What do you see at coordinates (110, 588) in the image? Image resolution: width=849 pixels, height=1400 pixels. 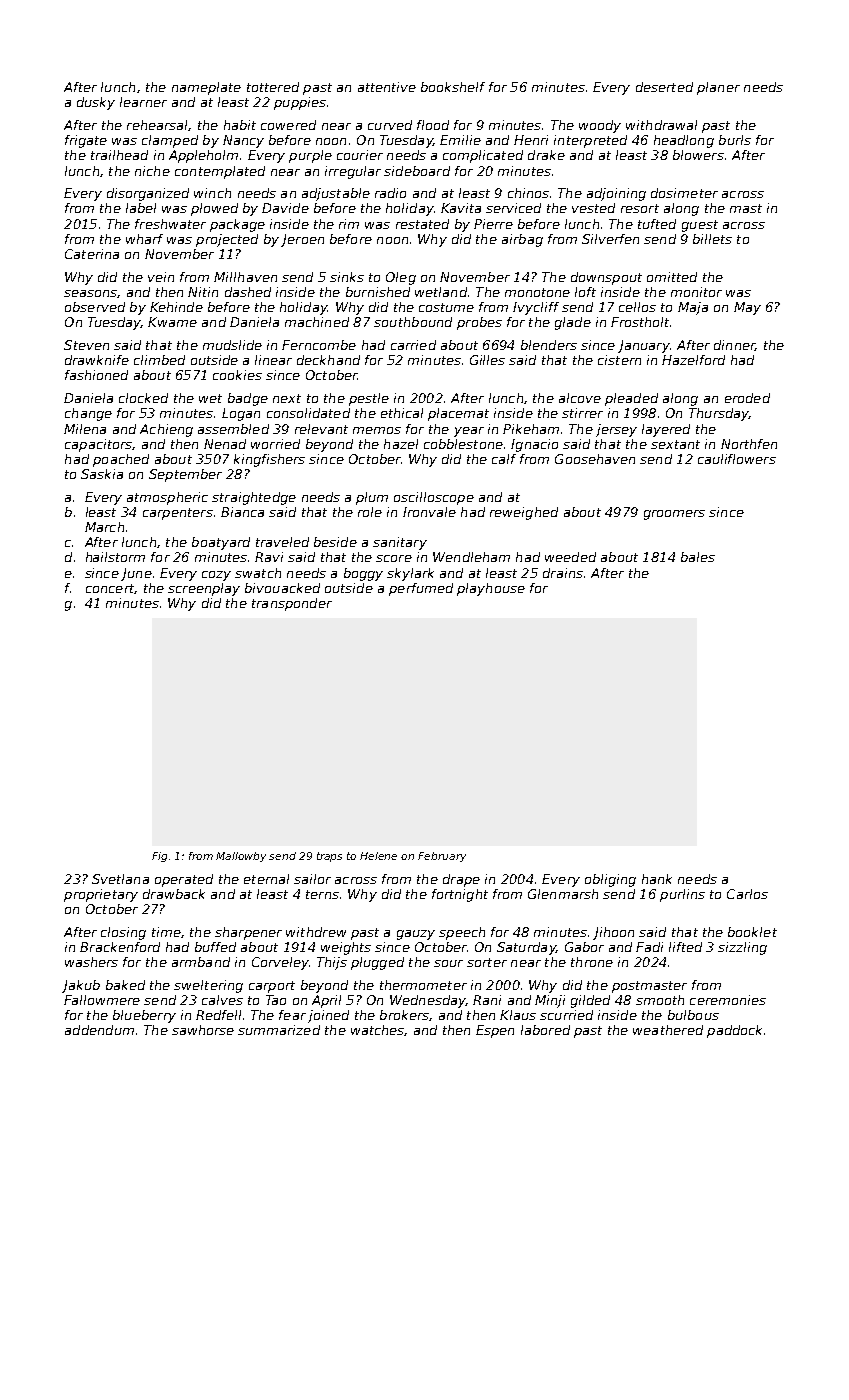 I see `concert` at bounding box center [110, 588].
